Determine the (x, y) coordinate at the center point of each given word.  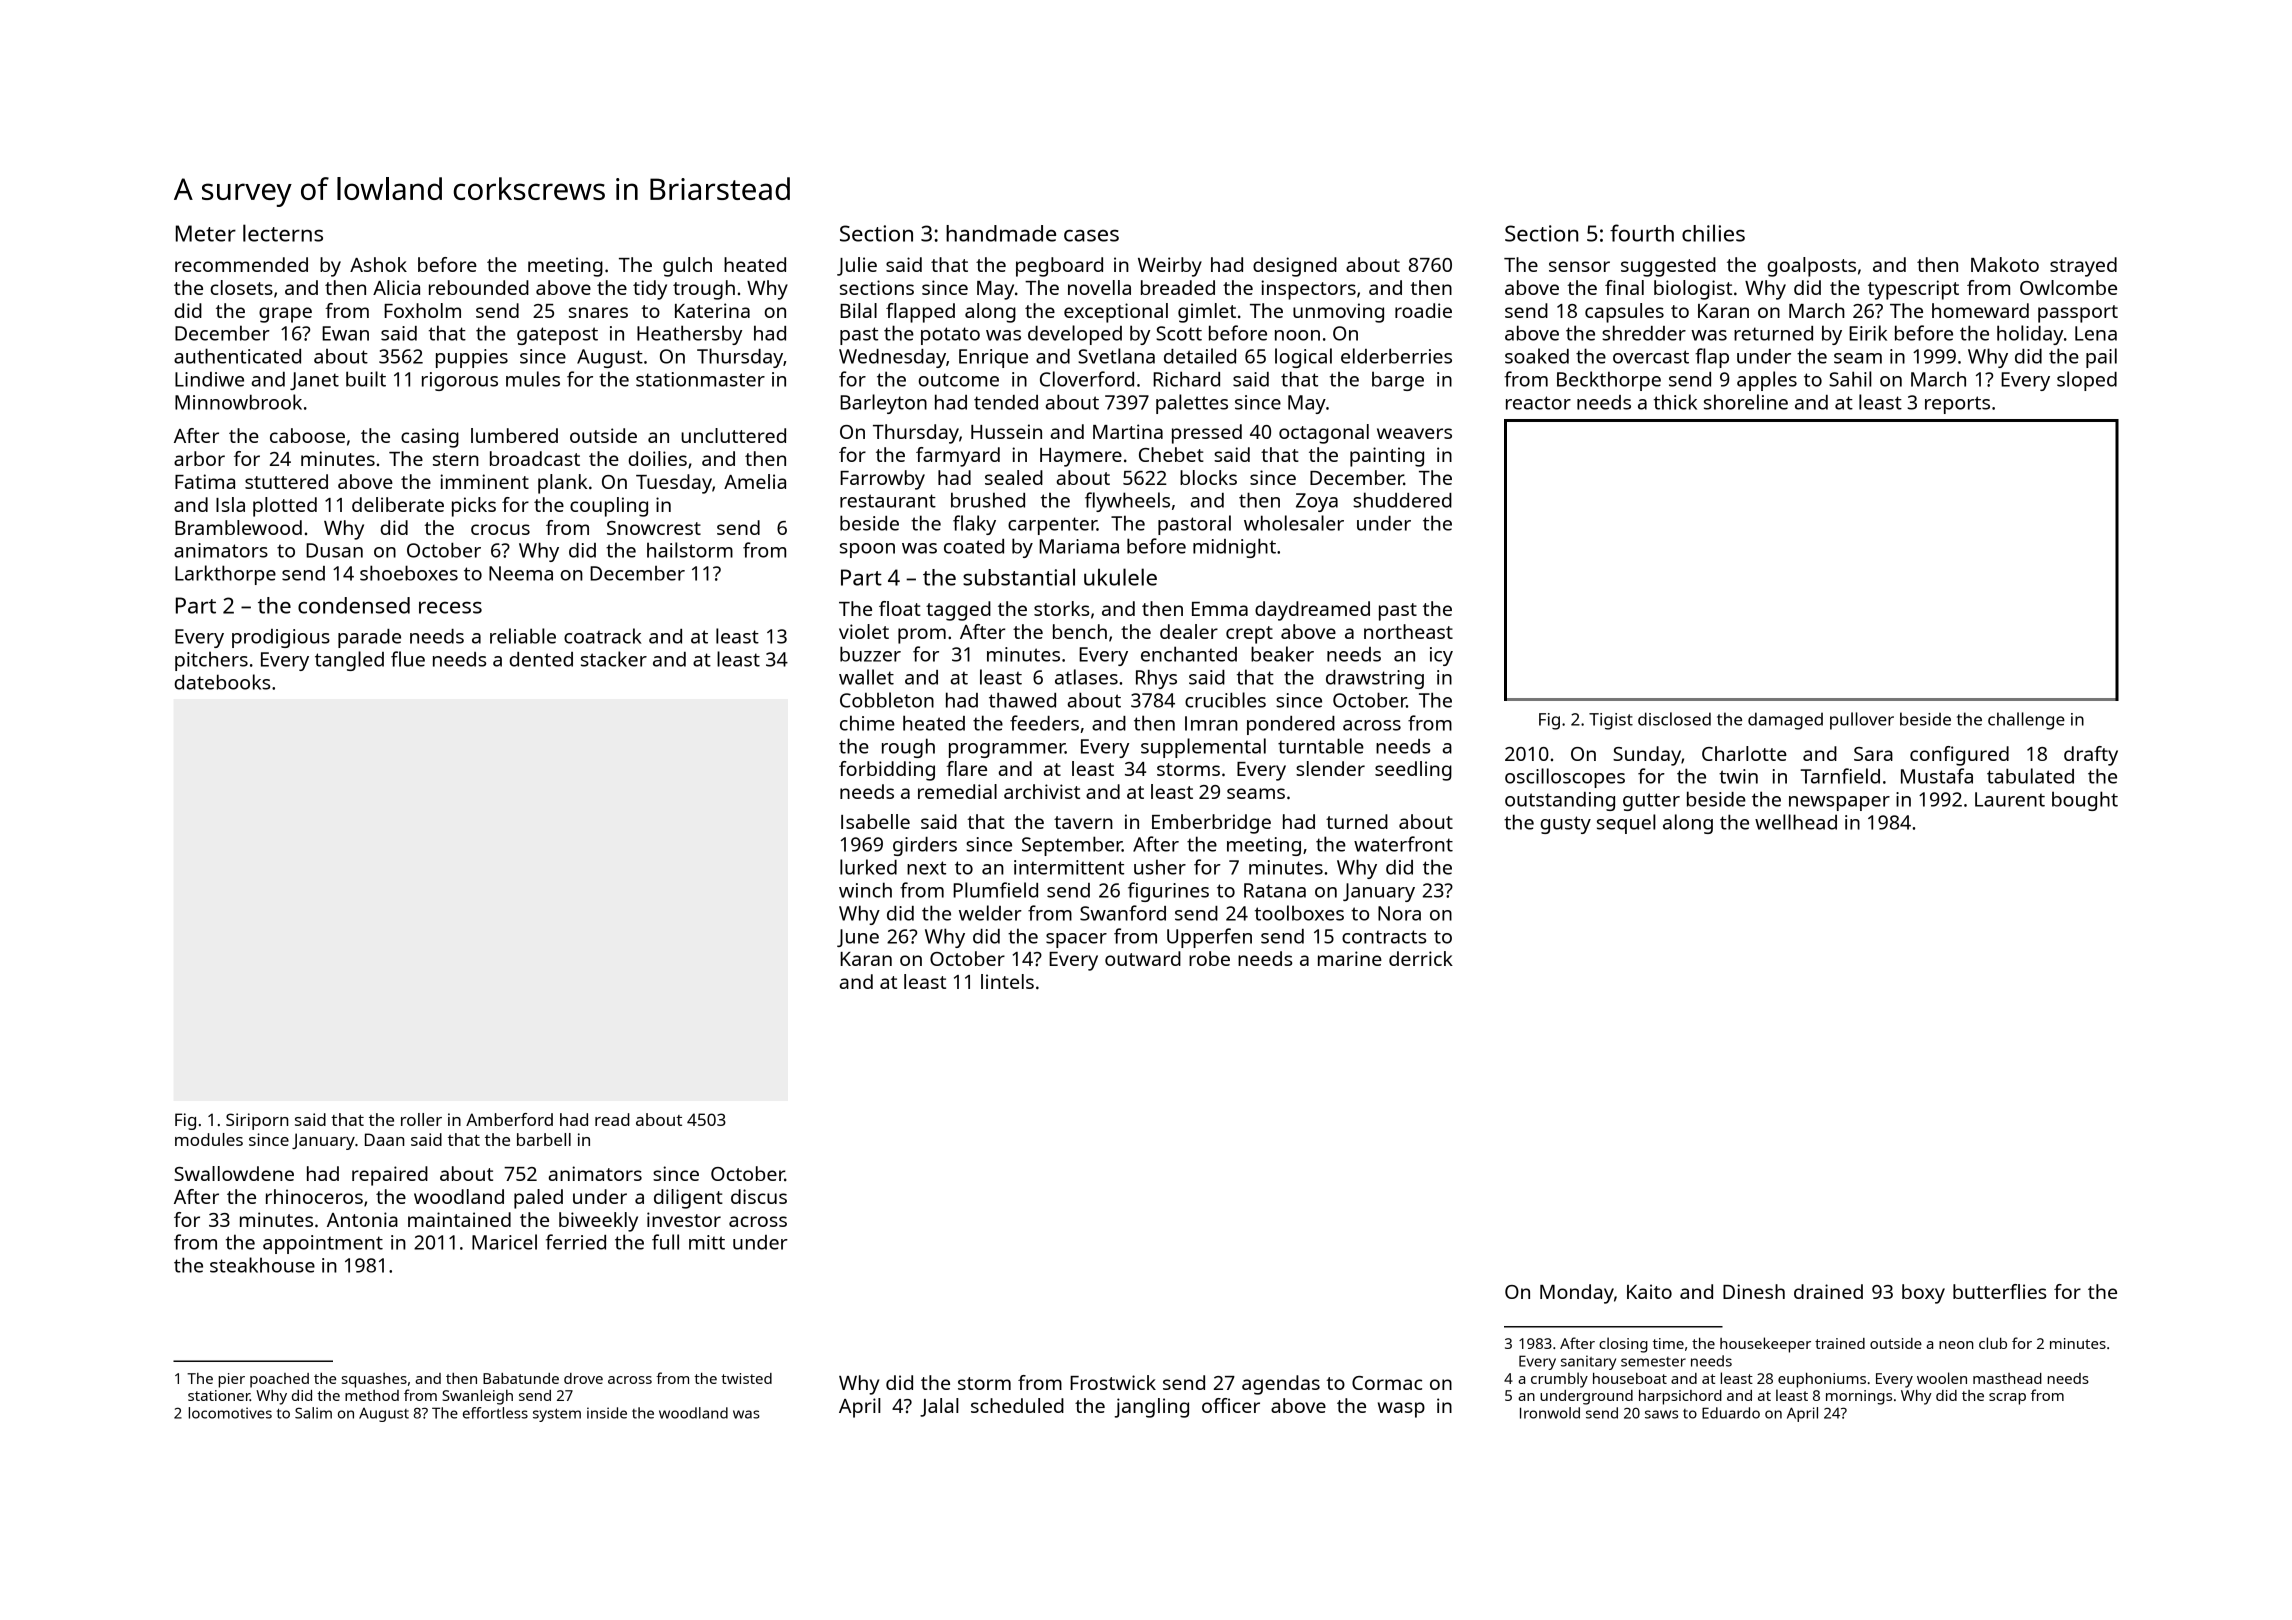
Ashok (378, 264)
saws (1661, 1414)
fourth (1642, 233)
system (557, 1415)
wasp (1401, 1410)
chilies (1713, 233)
